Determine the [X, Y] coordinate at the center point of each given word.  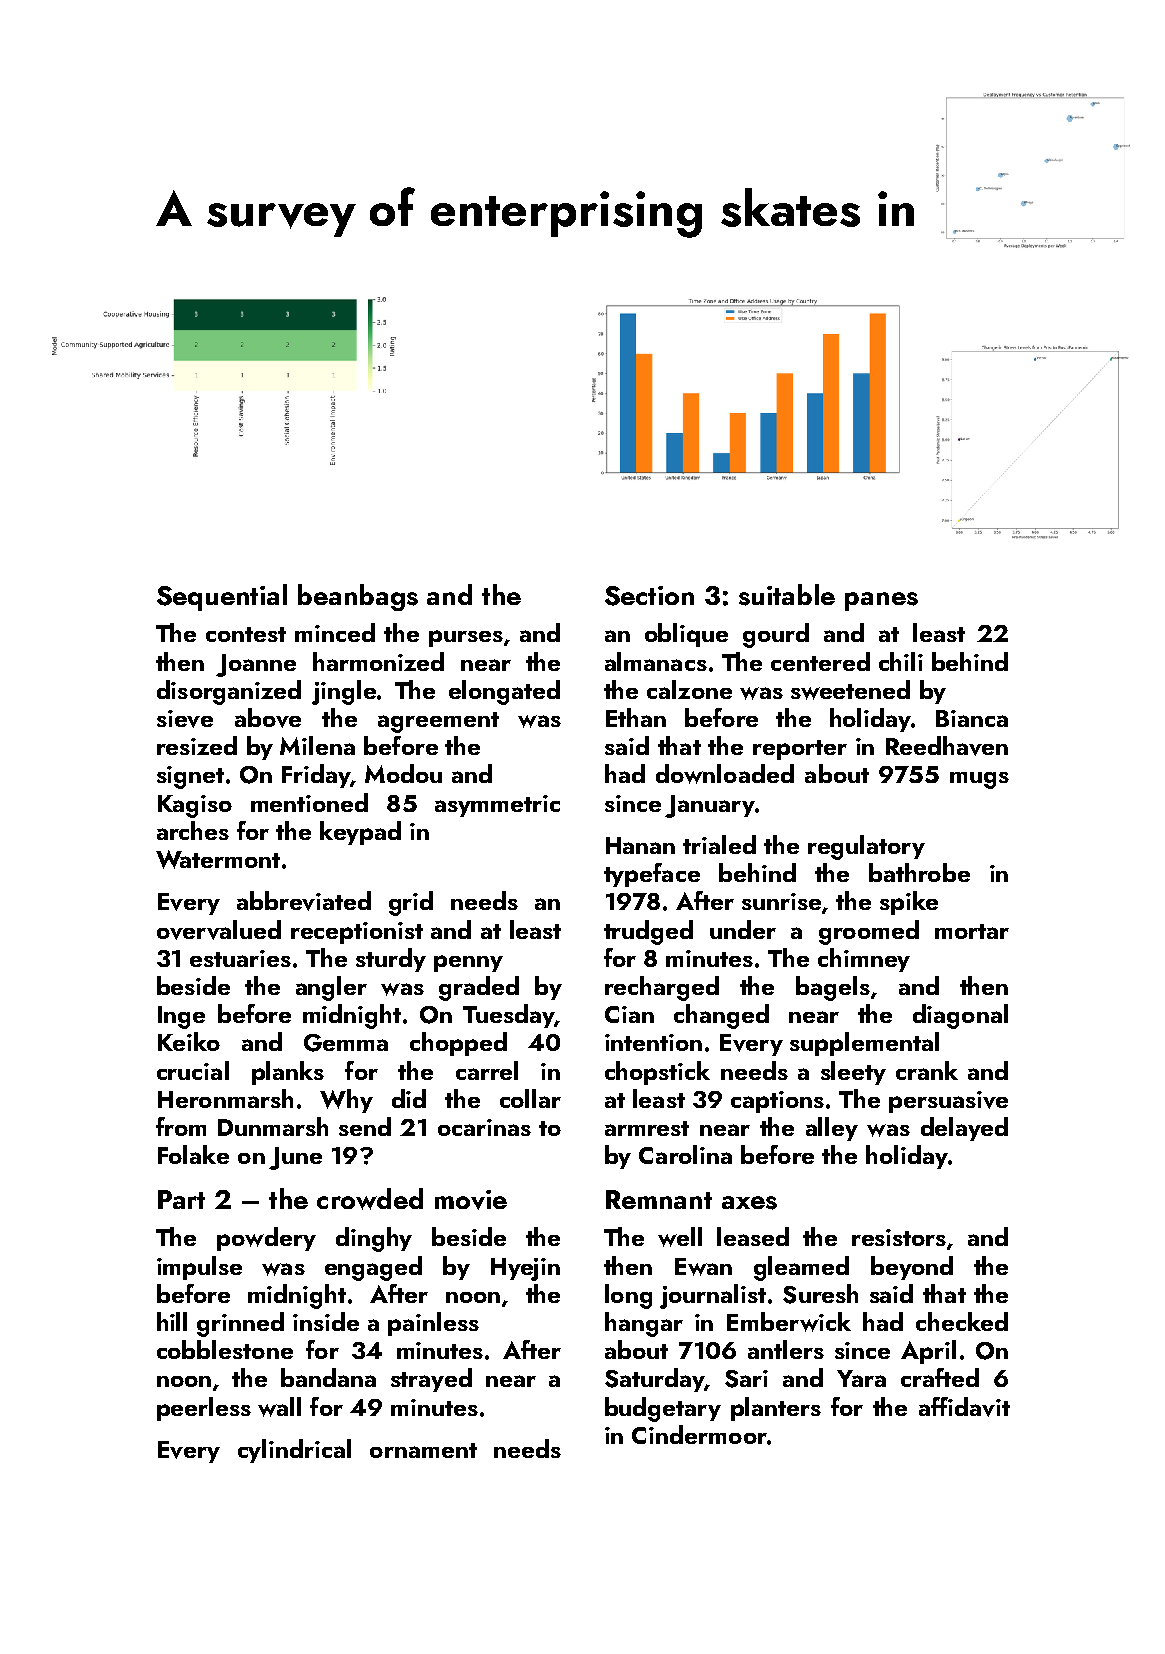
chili [901, 661]
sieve [185, 719]
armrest [647, 1128]
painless [433, 1324]
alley [832, 1129]
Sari [746, 1379]
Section [649, 596]
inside [326, 1321]
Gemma [346, 1043]
